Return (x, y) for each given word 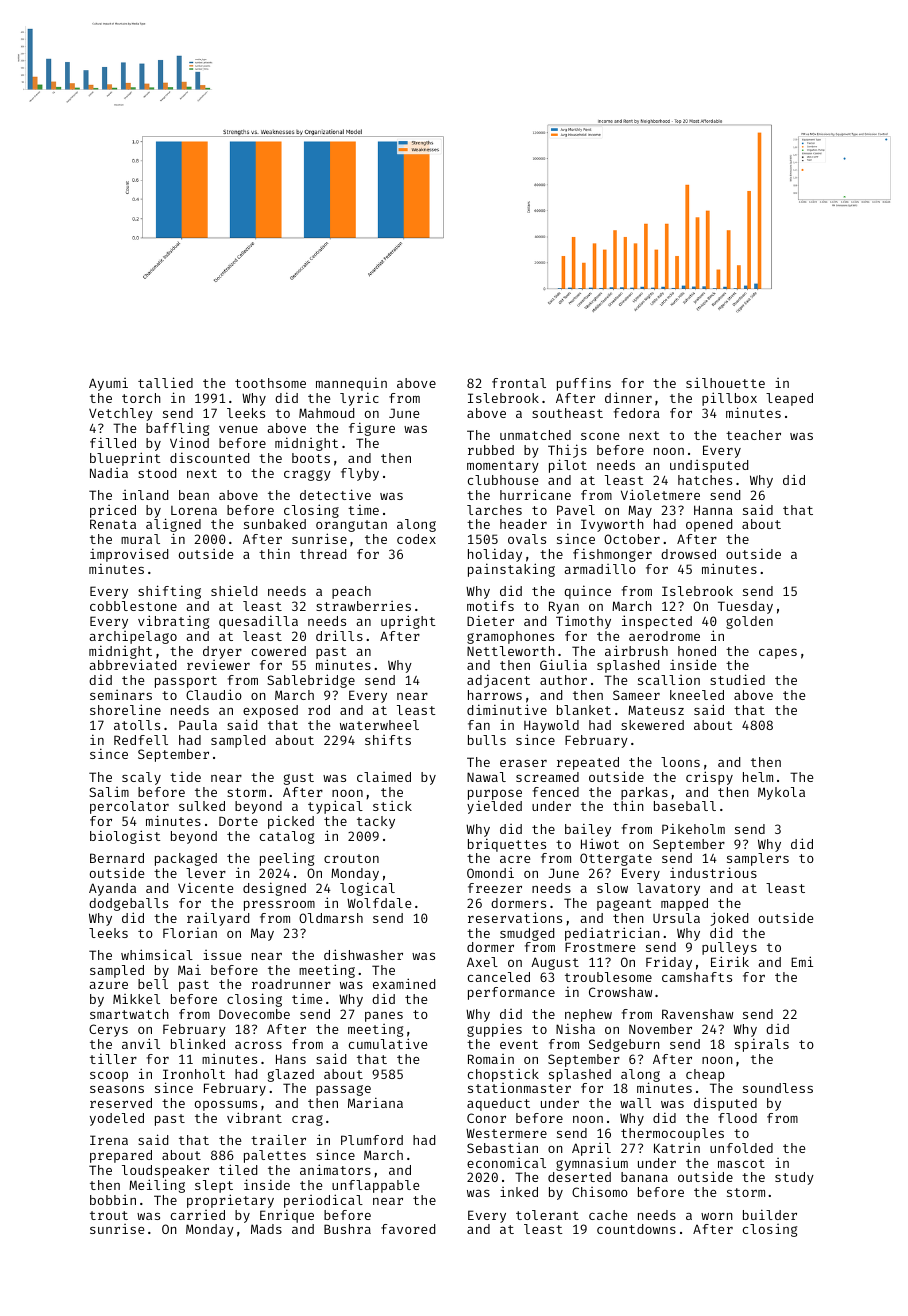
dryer (222, 652)
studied (737, 679)
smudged (527, 934)
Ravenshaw (697, 1014)
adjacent (498, 681)
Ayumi (108, 384)
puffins (584, 384)
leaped (789, 399)
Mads (266, 1229)
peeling (287, 859)
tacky (376, 822)
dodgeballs (128, 904)
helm (758, 777)
